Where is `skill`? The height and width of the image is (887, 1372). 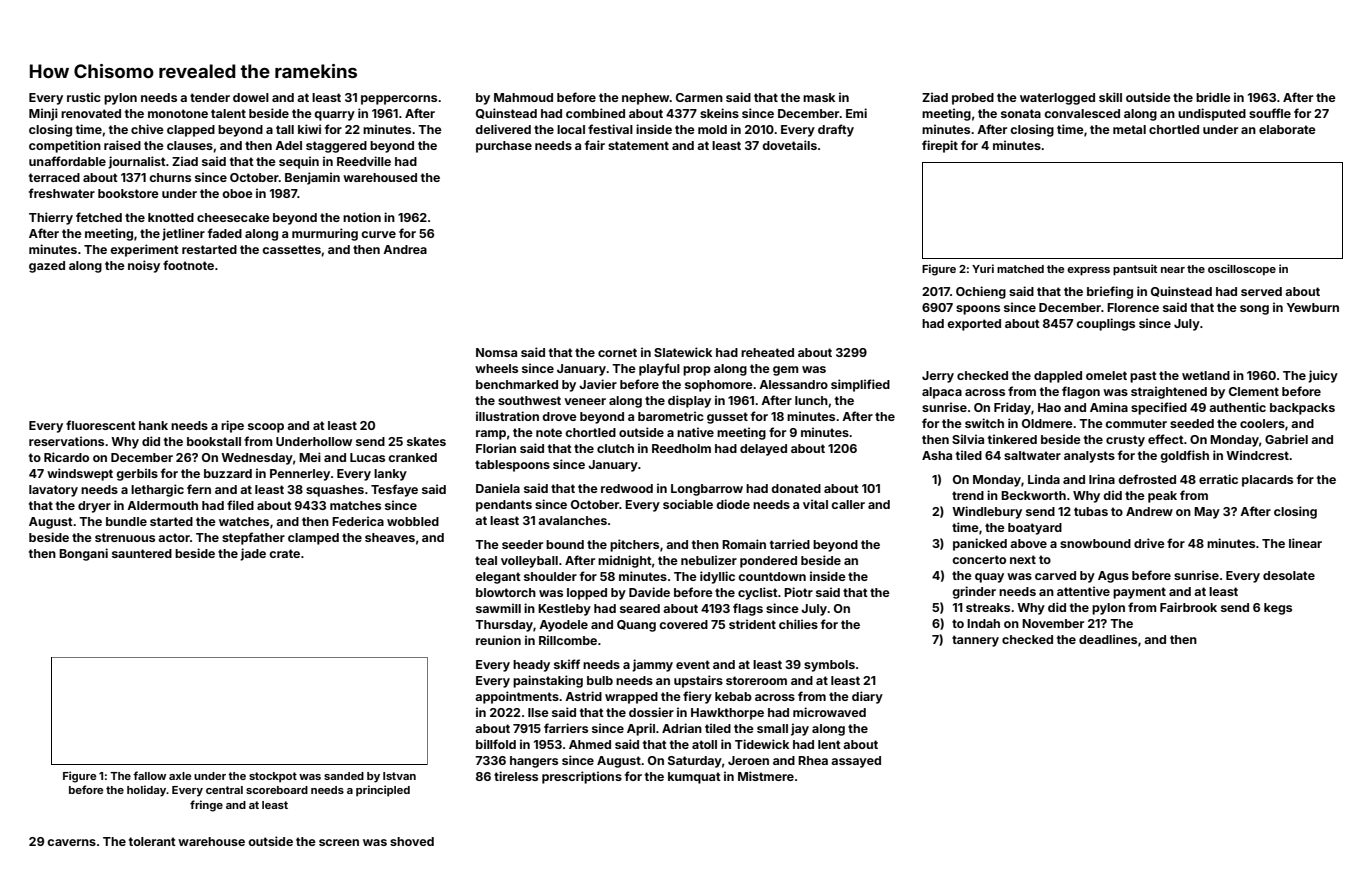 skill is located at coordinates (1110, 97).
